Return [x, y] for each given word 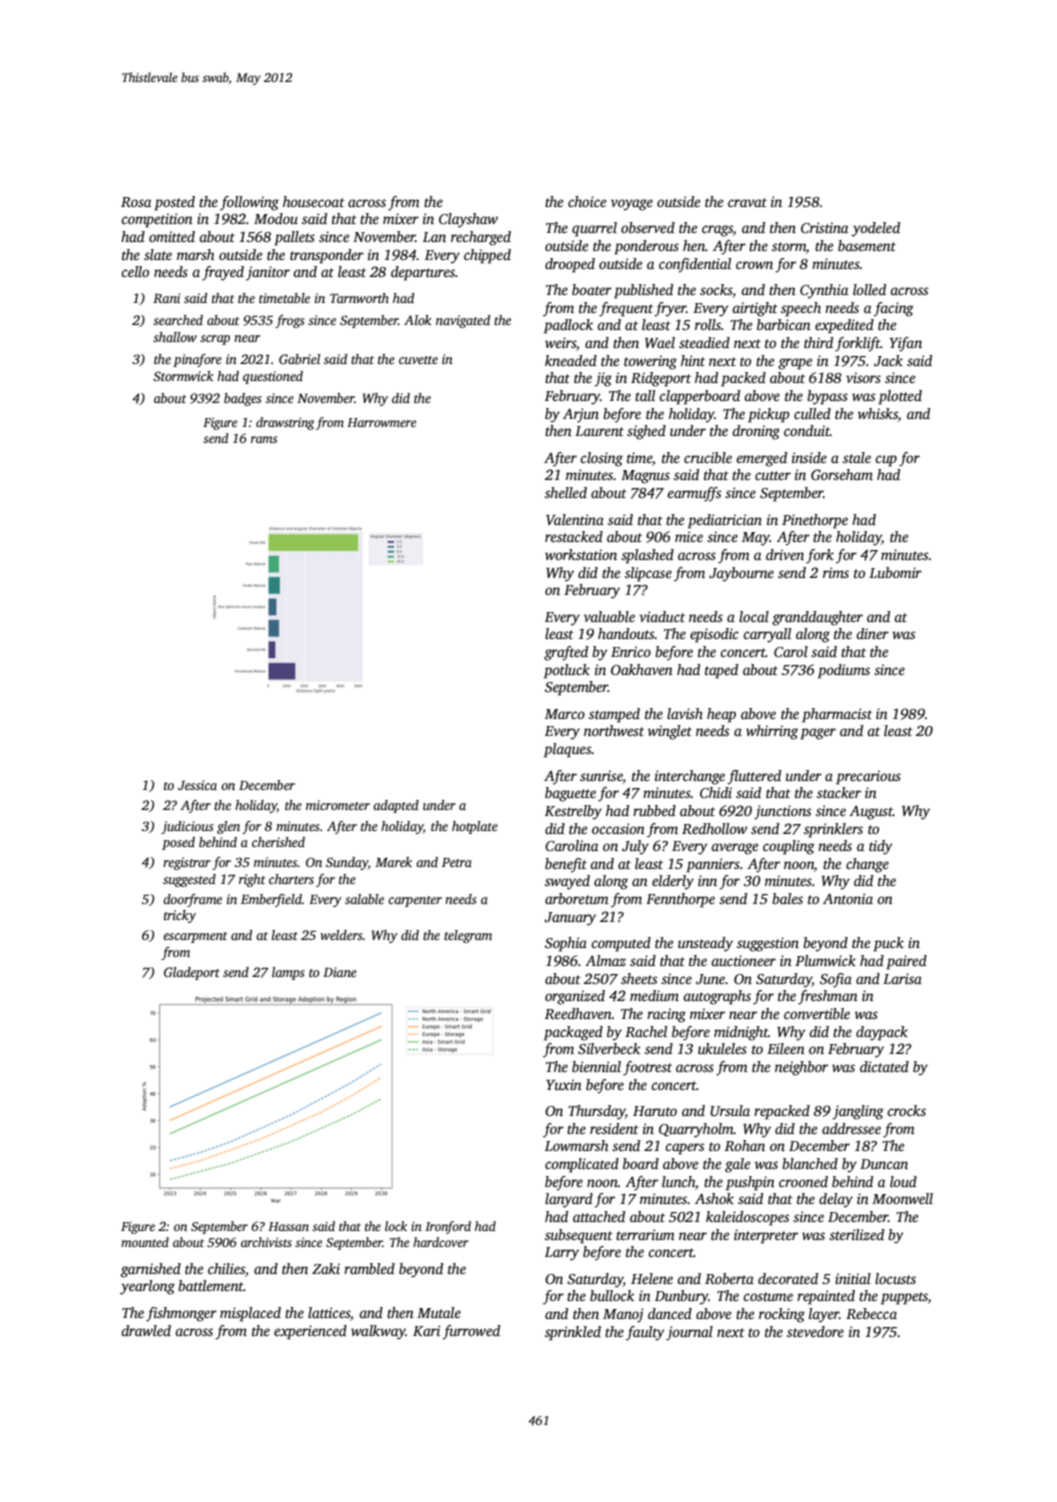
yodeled [876, 229]
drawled [146, 1330]
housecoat [314, 201]
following [249, 203]
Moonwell [902, 1198]
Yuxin [564, 1084]
